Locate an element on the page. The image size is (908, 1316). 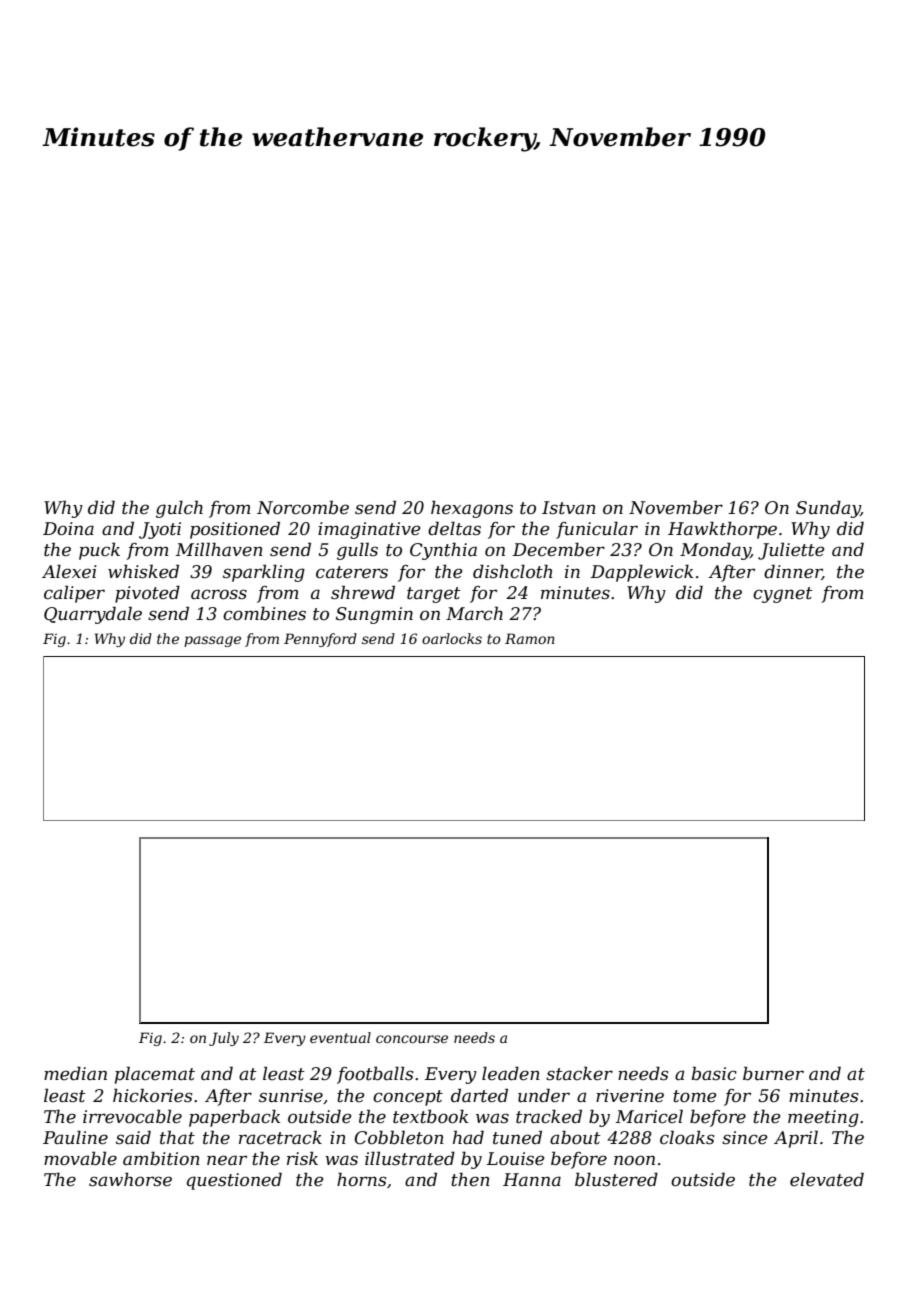
passage is located at coordinates (212, 641).
